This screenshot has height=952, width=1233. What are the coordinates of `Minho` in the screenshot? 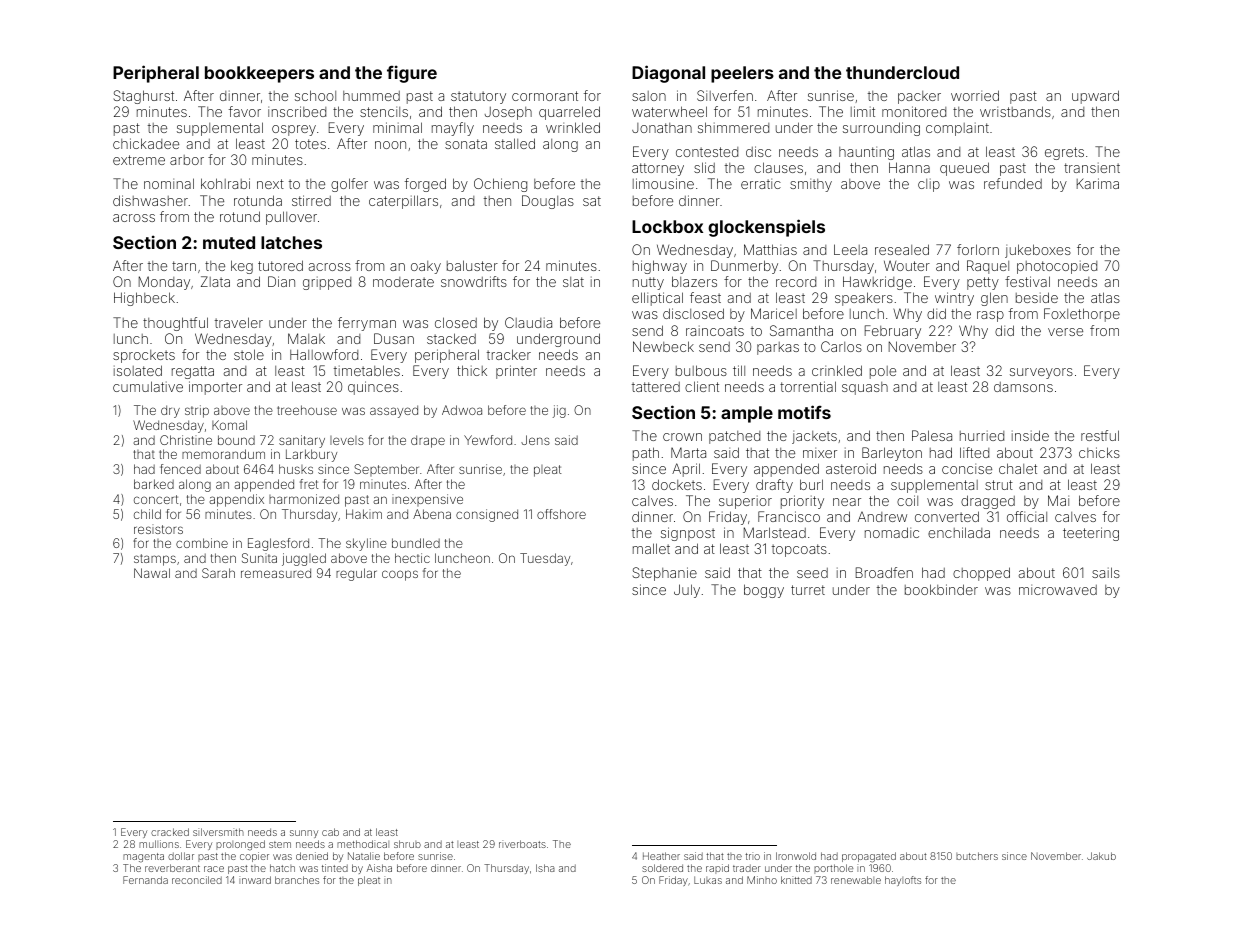 It's located at (762, 880).
